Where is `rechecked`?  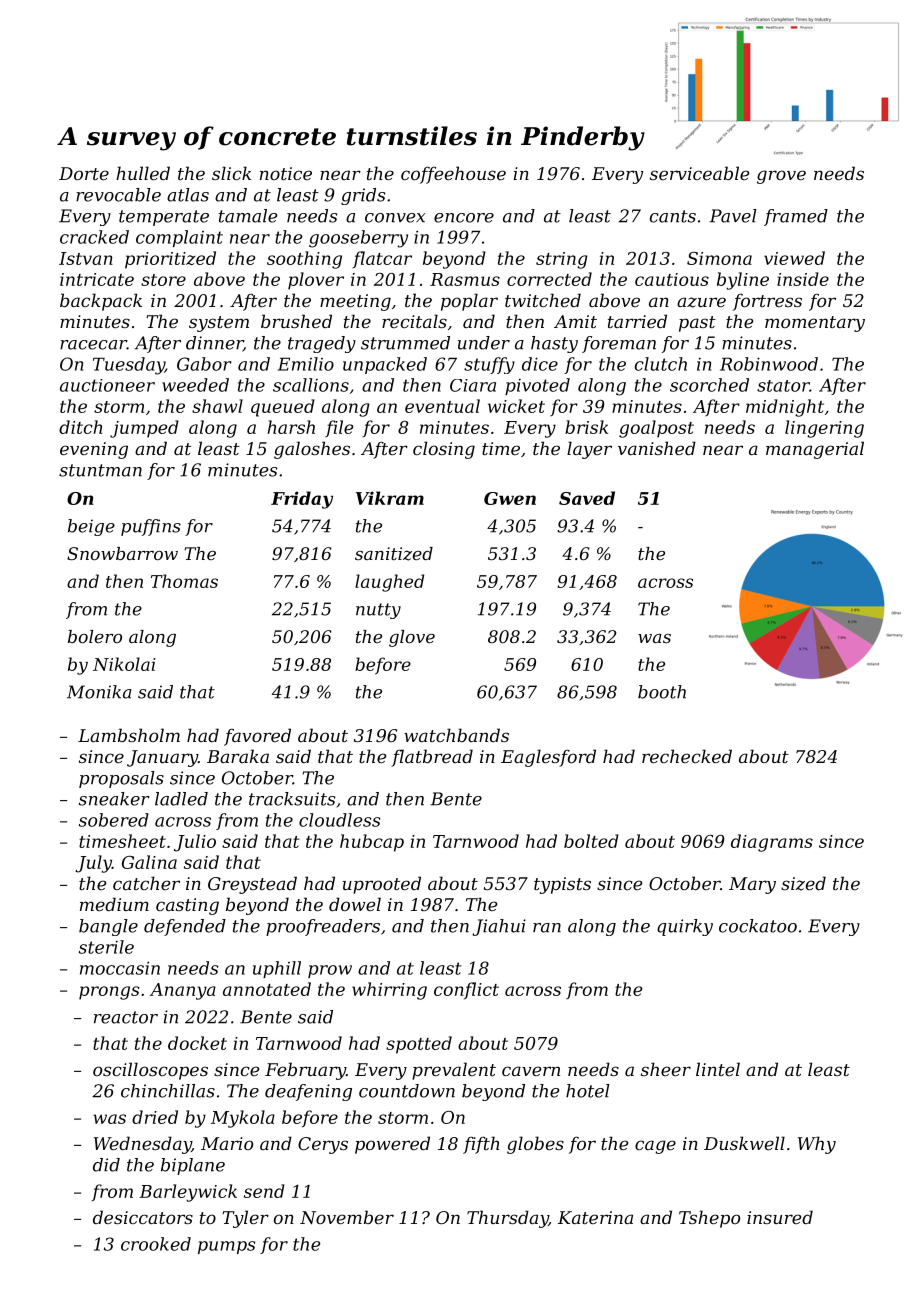
rechecked is located at coordinates (687, 756).
